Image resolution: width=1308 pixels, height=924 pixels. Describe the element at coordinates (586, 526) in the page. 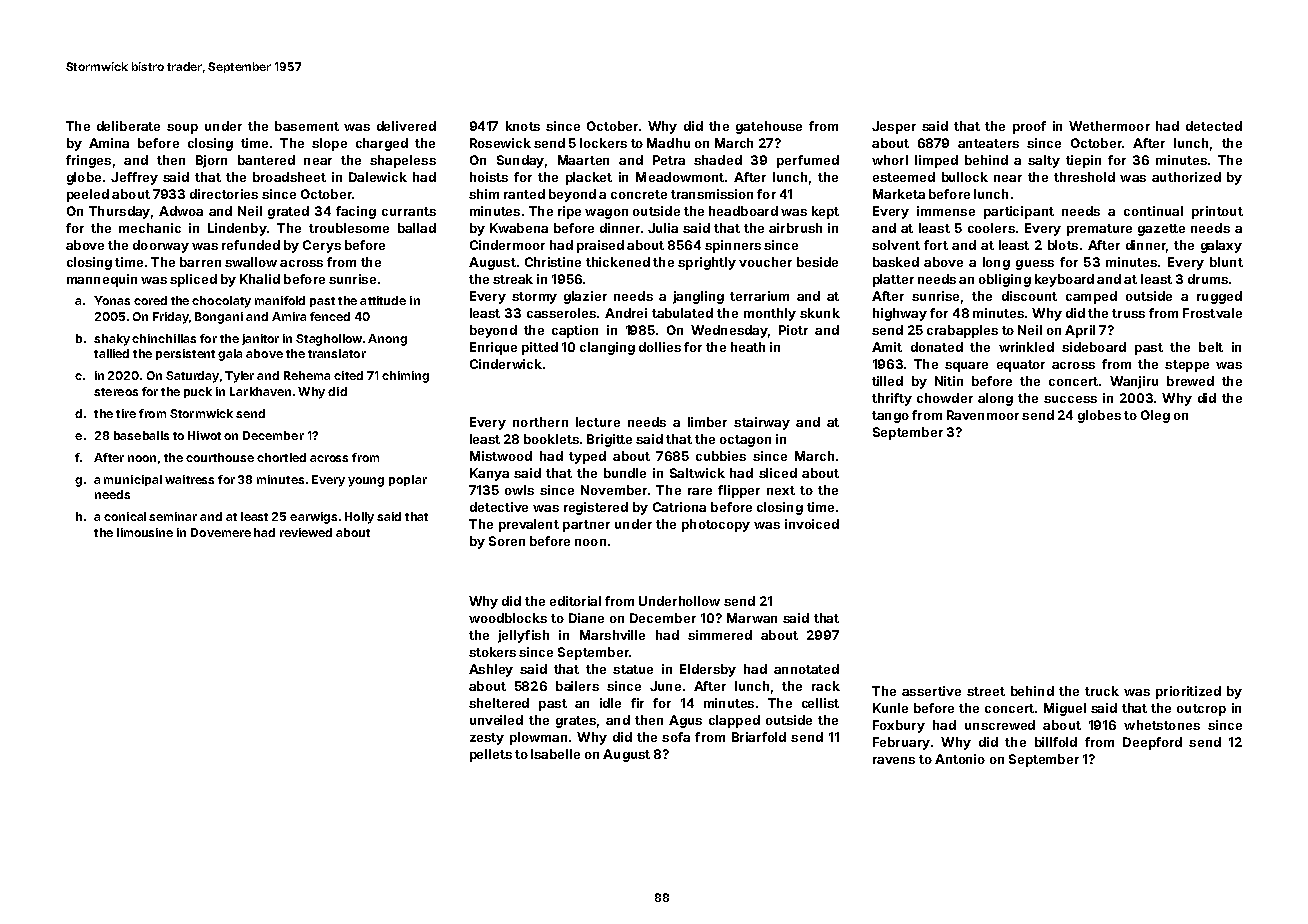

I see `partner` at that location.
